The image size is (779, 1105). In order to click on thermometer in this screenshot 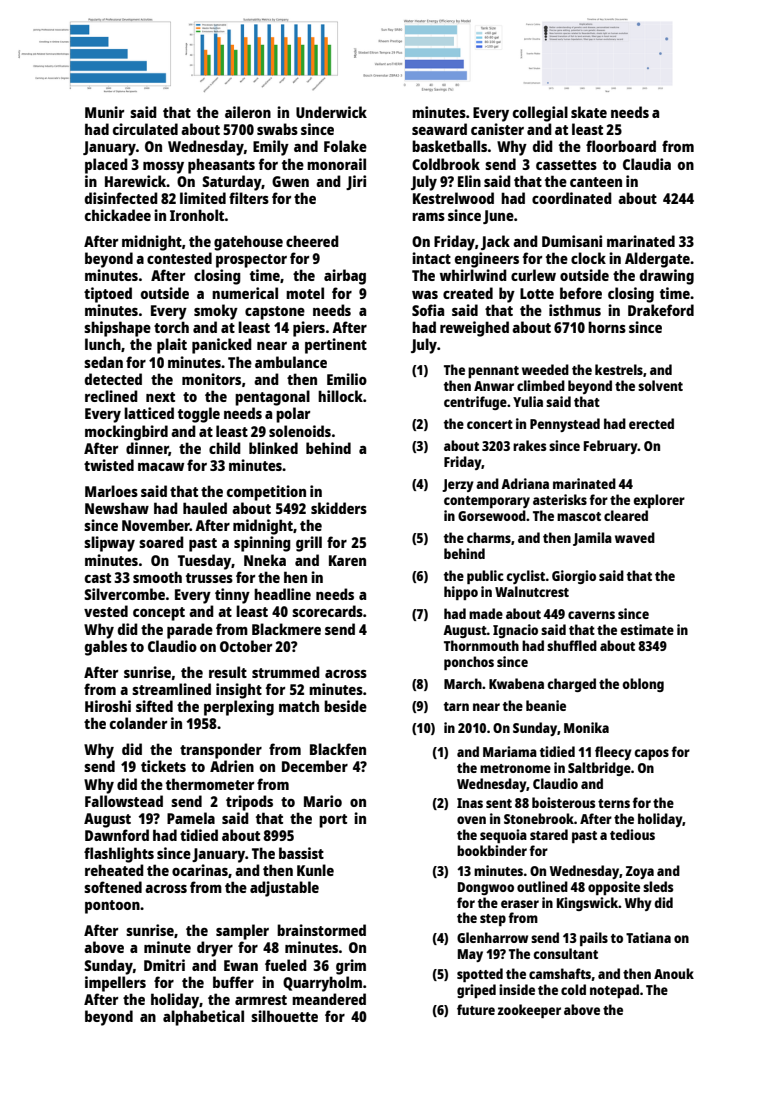, I will do `click(210, 784)`.
